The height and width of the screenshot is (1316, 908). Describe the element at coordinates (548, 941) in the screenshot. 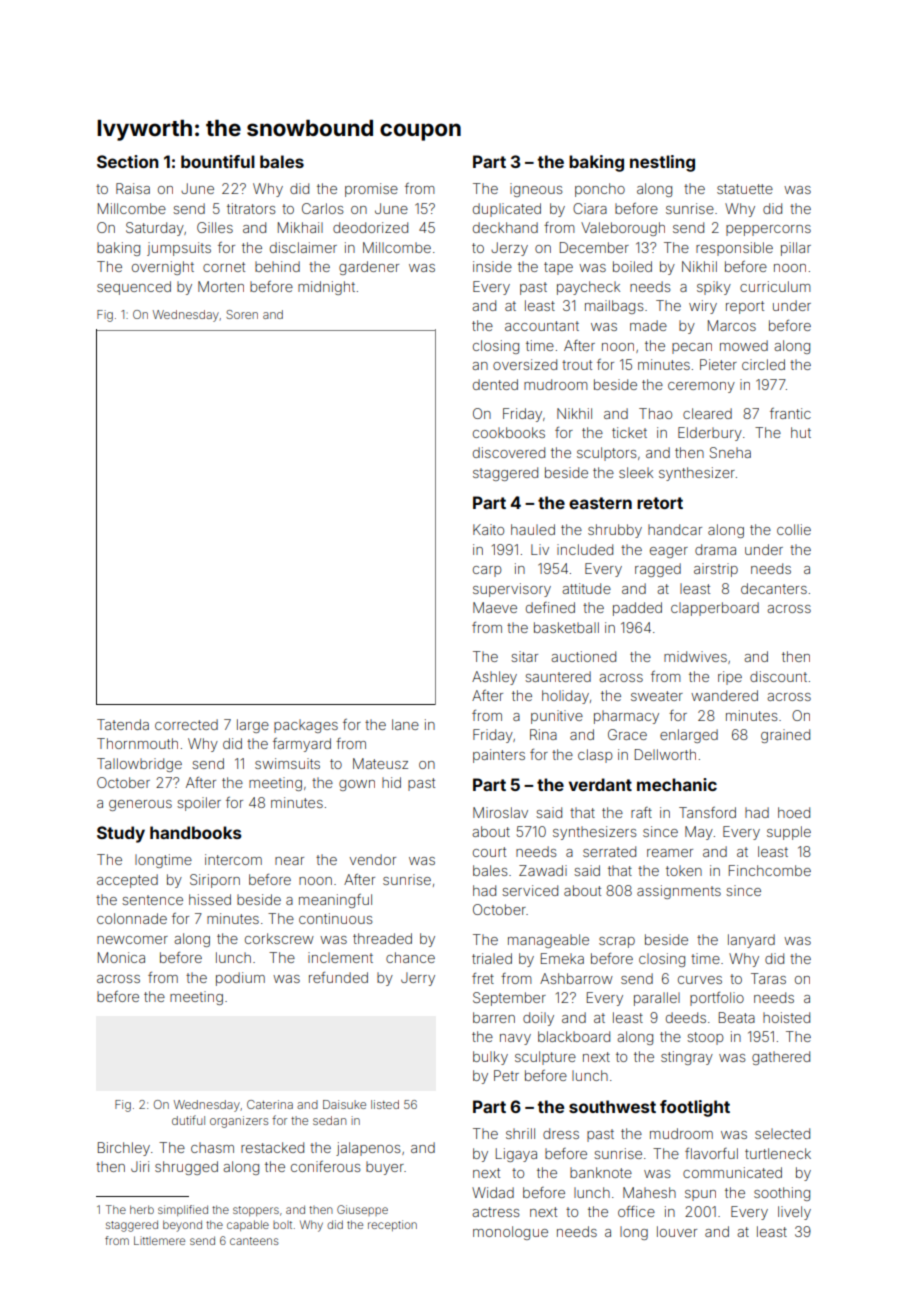

I see `manageable` at that location.
